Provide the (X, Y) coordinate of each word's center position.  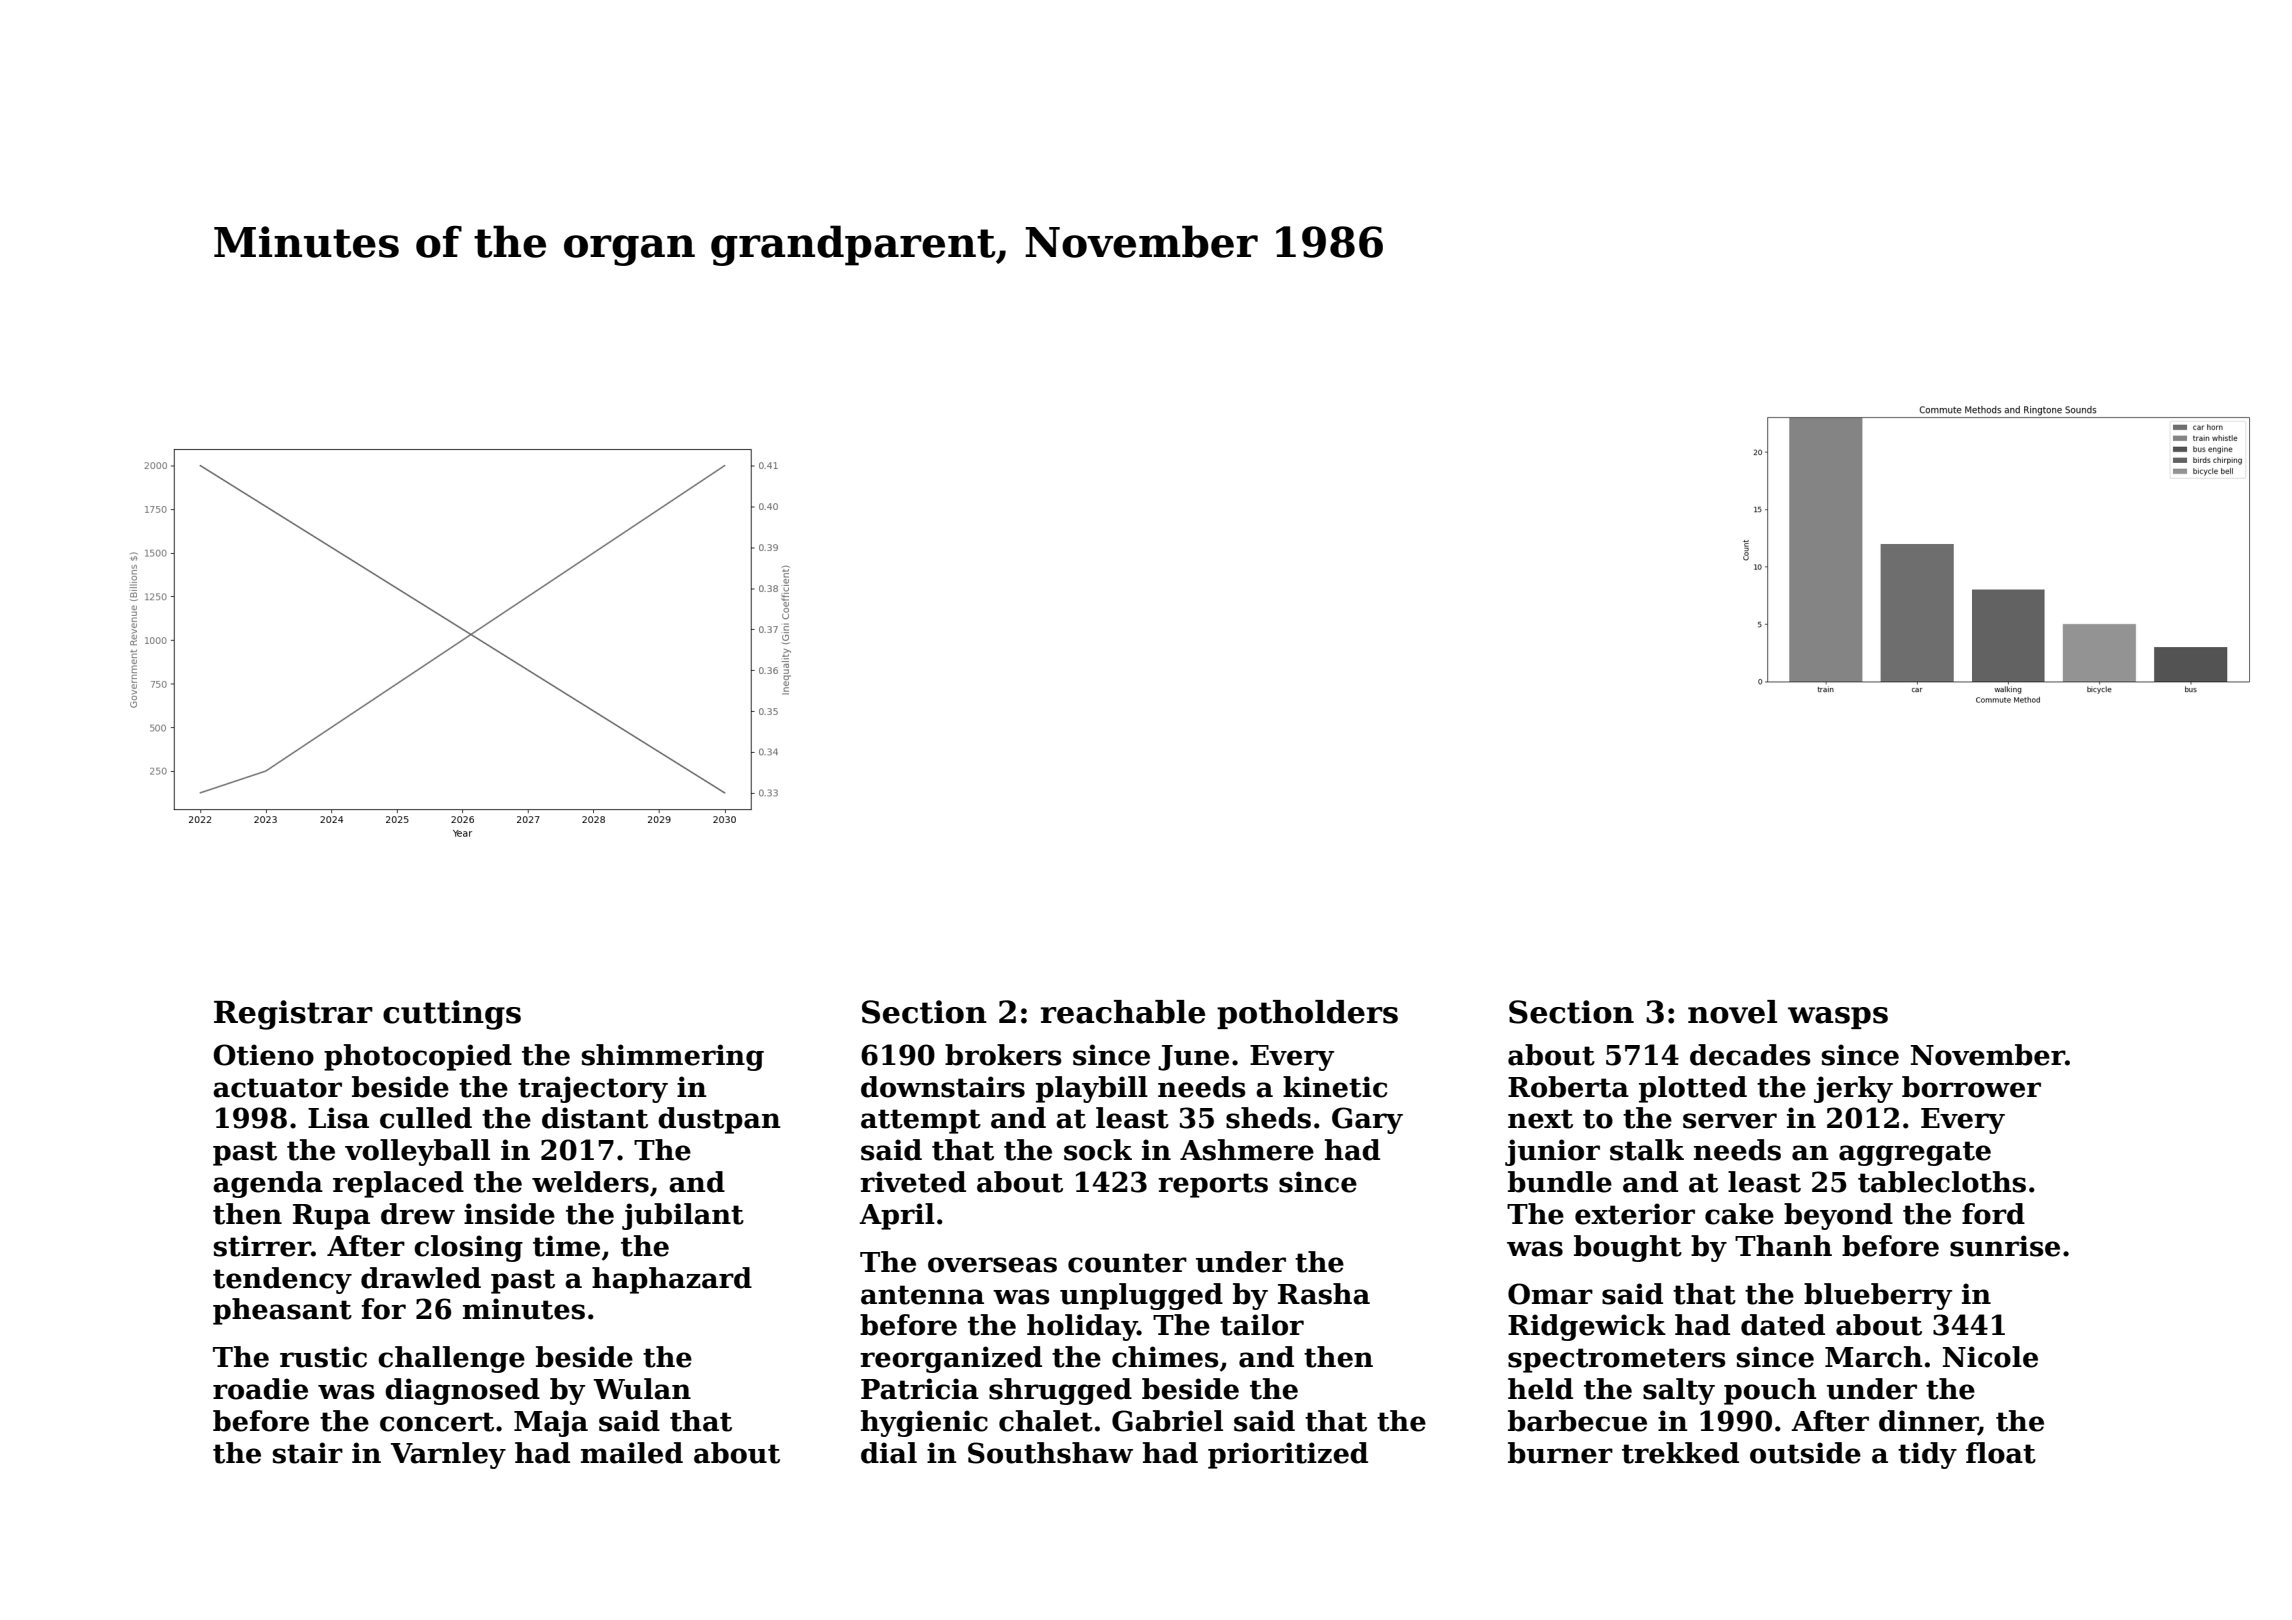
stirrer (262, 1246)
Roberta (1568, 1087)
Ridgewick (1587, 1327)
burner (1560, 1453)
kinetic (1335, 1087)
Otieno (263, 1055)
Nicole (1990, 1357)
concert (437, 1422)
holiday (1082, 1327)
